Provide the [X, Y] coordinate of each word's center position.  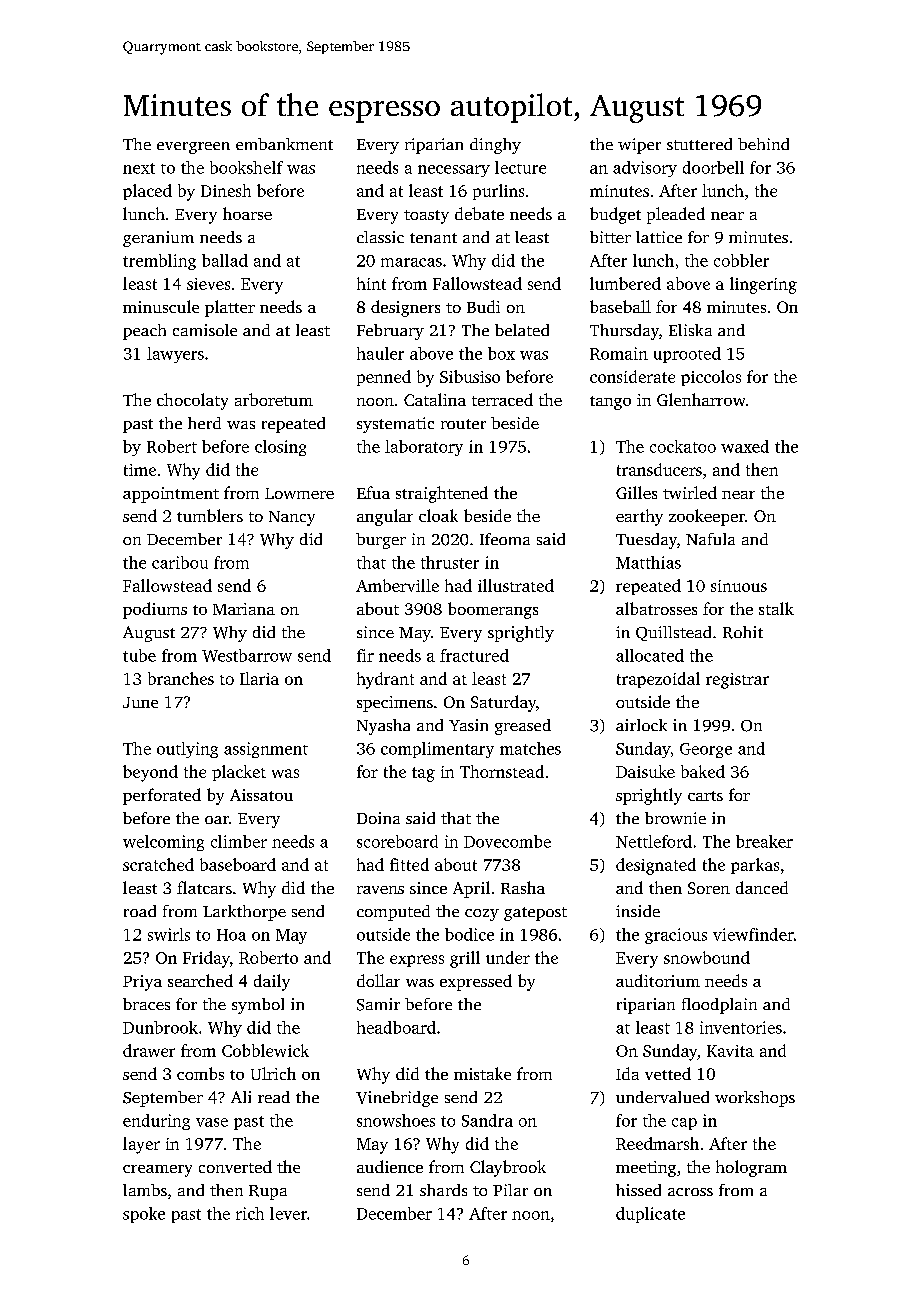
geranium [158, 239]
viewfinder [753, 934]
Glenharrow [701, 399]
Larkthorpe [244, 913]
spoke [144, 1215]
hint [371, 283]
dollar [378, 980]
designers [405, 308]
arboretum [274, 399]
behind [763, 144]
